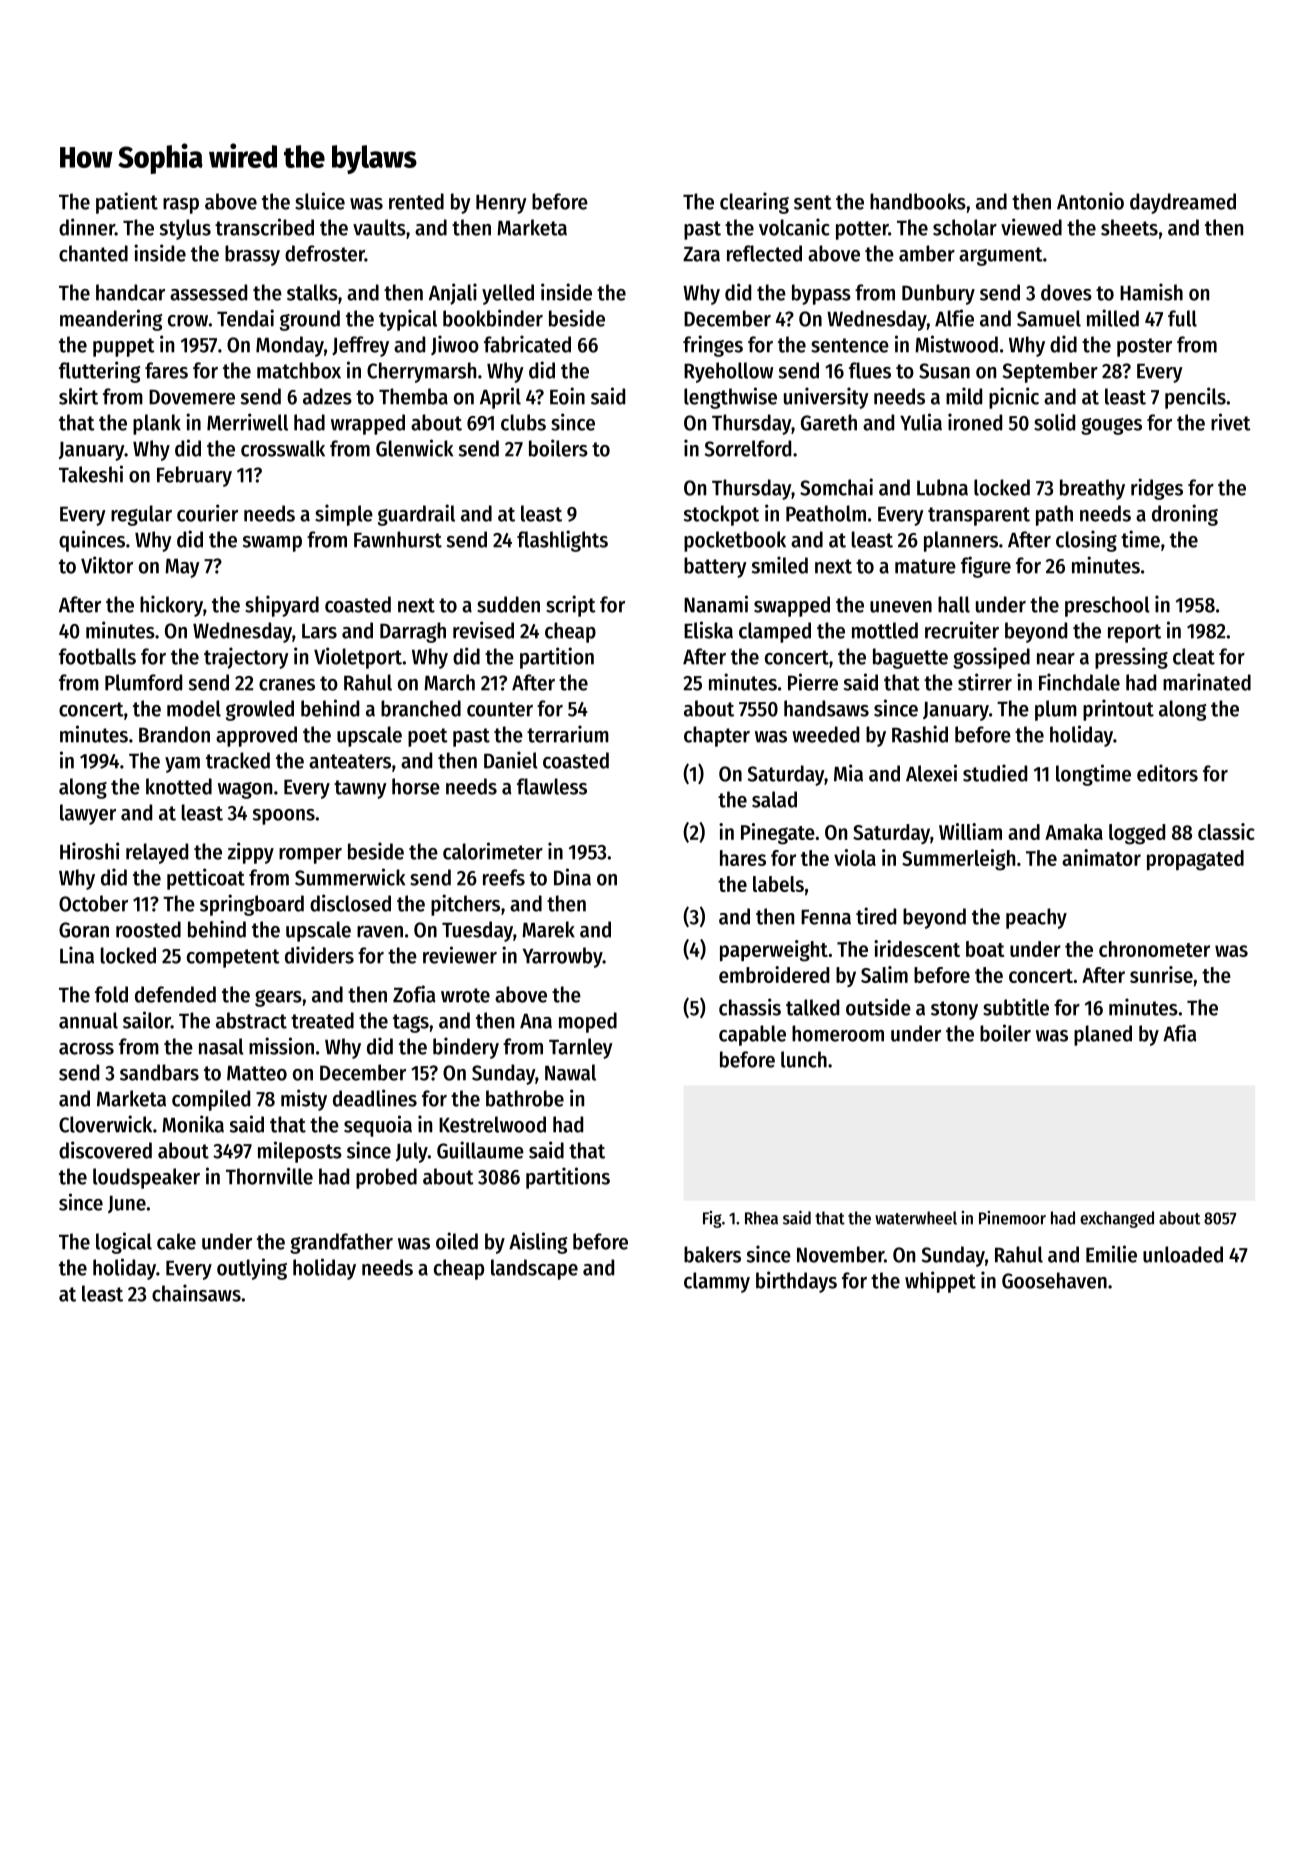 The width and height of the screenshot is (1314, 1858). I want to click on chronometer, so click(1154, 949).
